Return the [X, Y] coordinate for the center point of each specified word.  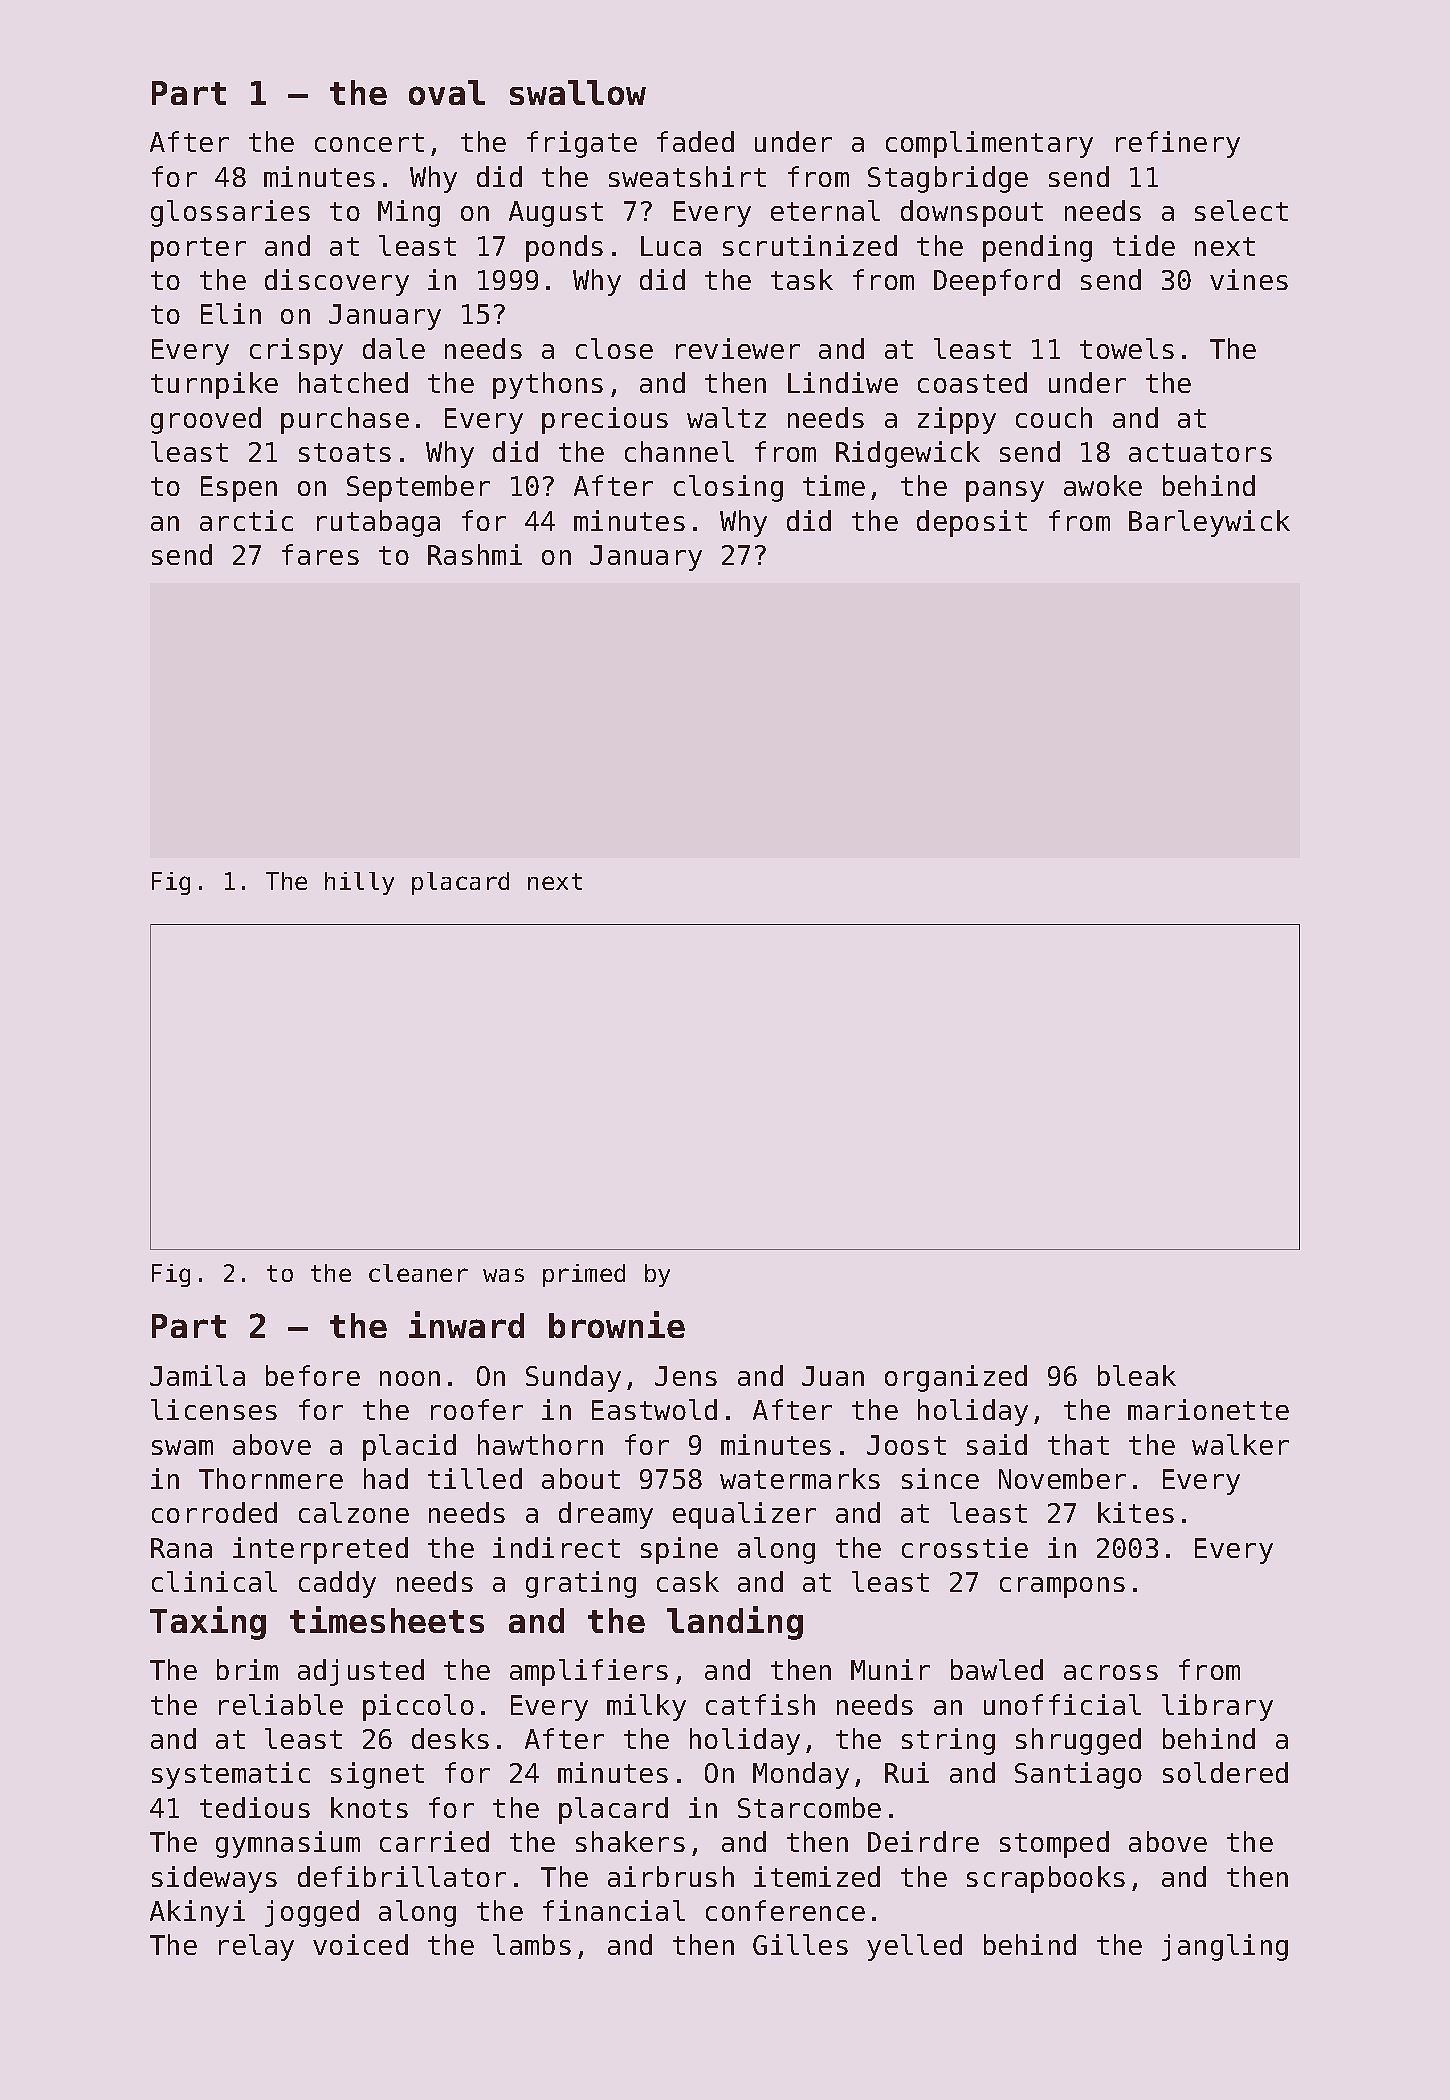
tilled [475, 1478]
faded [695, 141]
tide [1144, 245]
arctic [246, 520]
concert [369, 142]
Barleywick [1209, 523]
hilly [359, 883]
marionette [1208, 1409]
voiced [360, 1944]
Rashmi [475, 554]
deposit [972, 523]
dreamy [606, 1515]
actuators [1200, 452]
